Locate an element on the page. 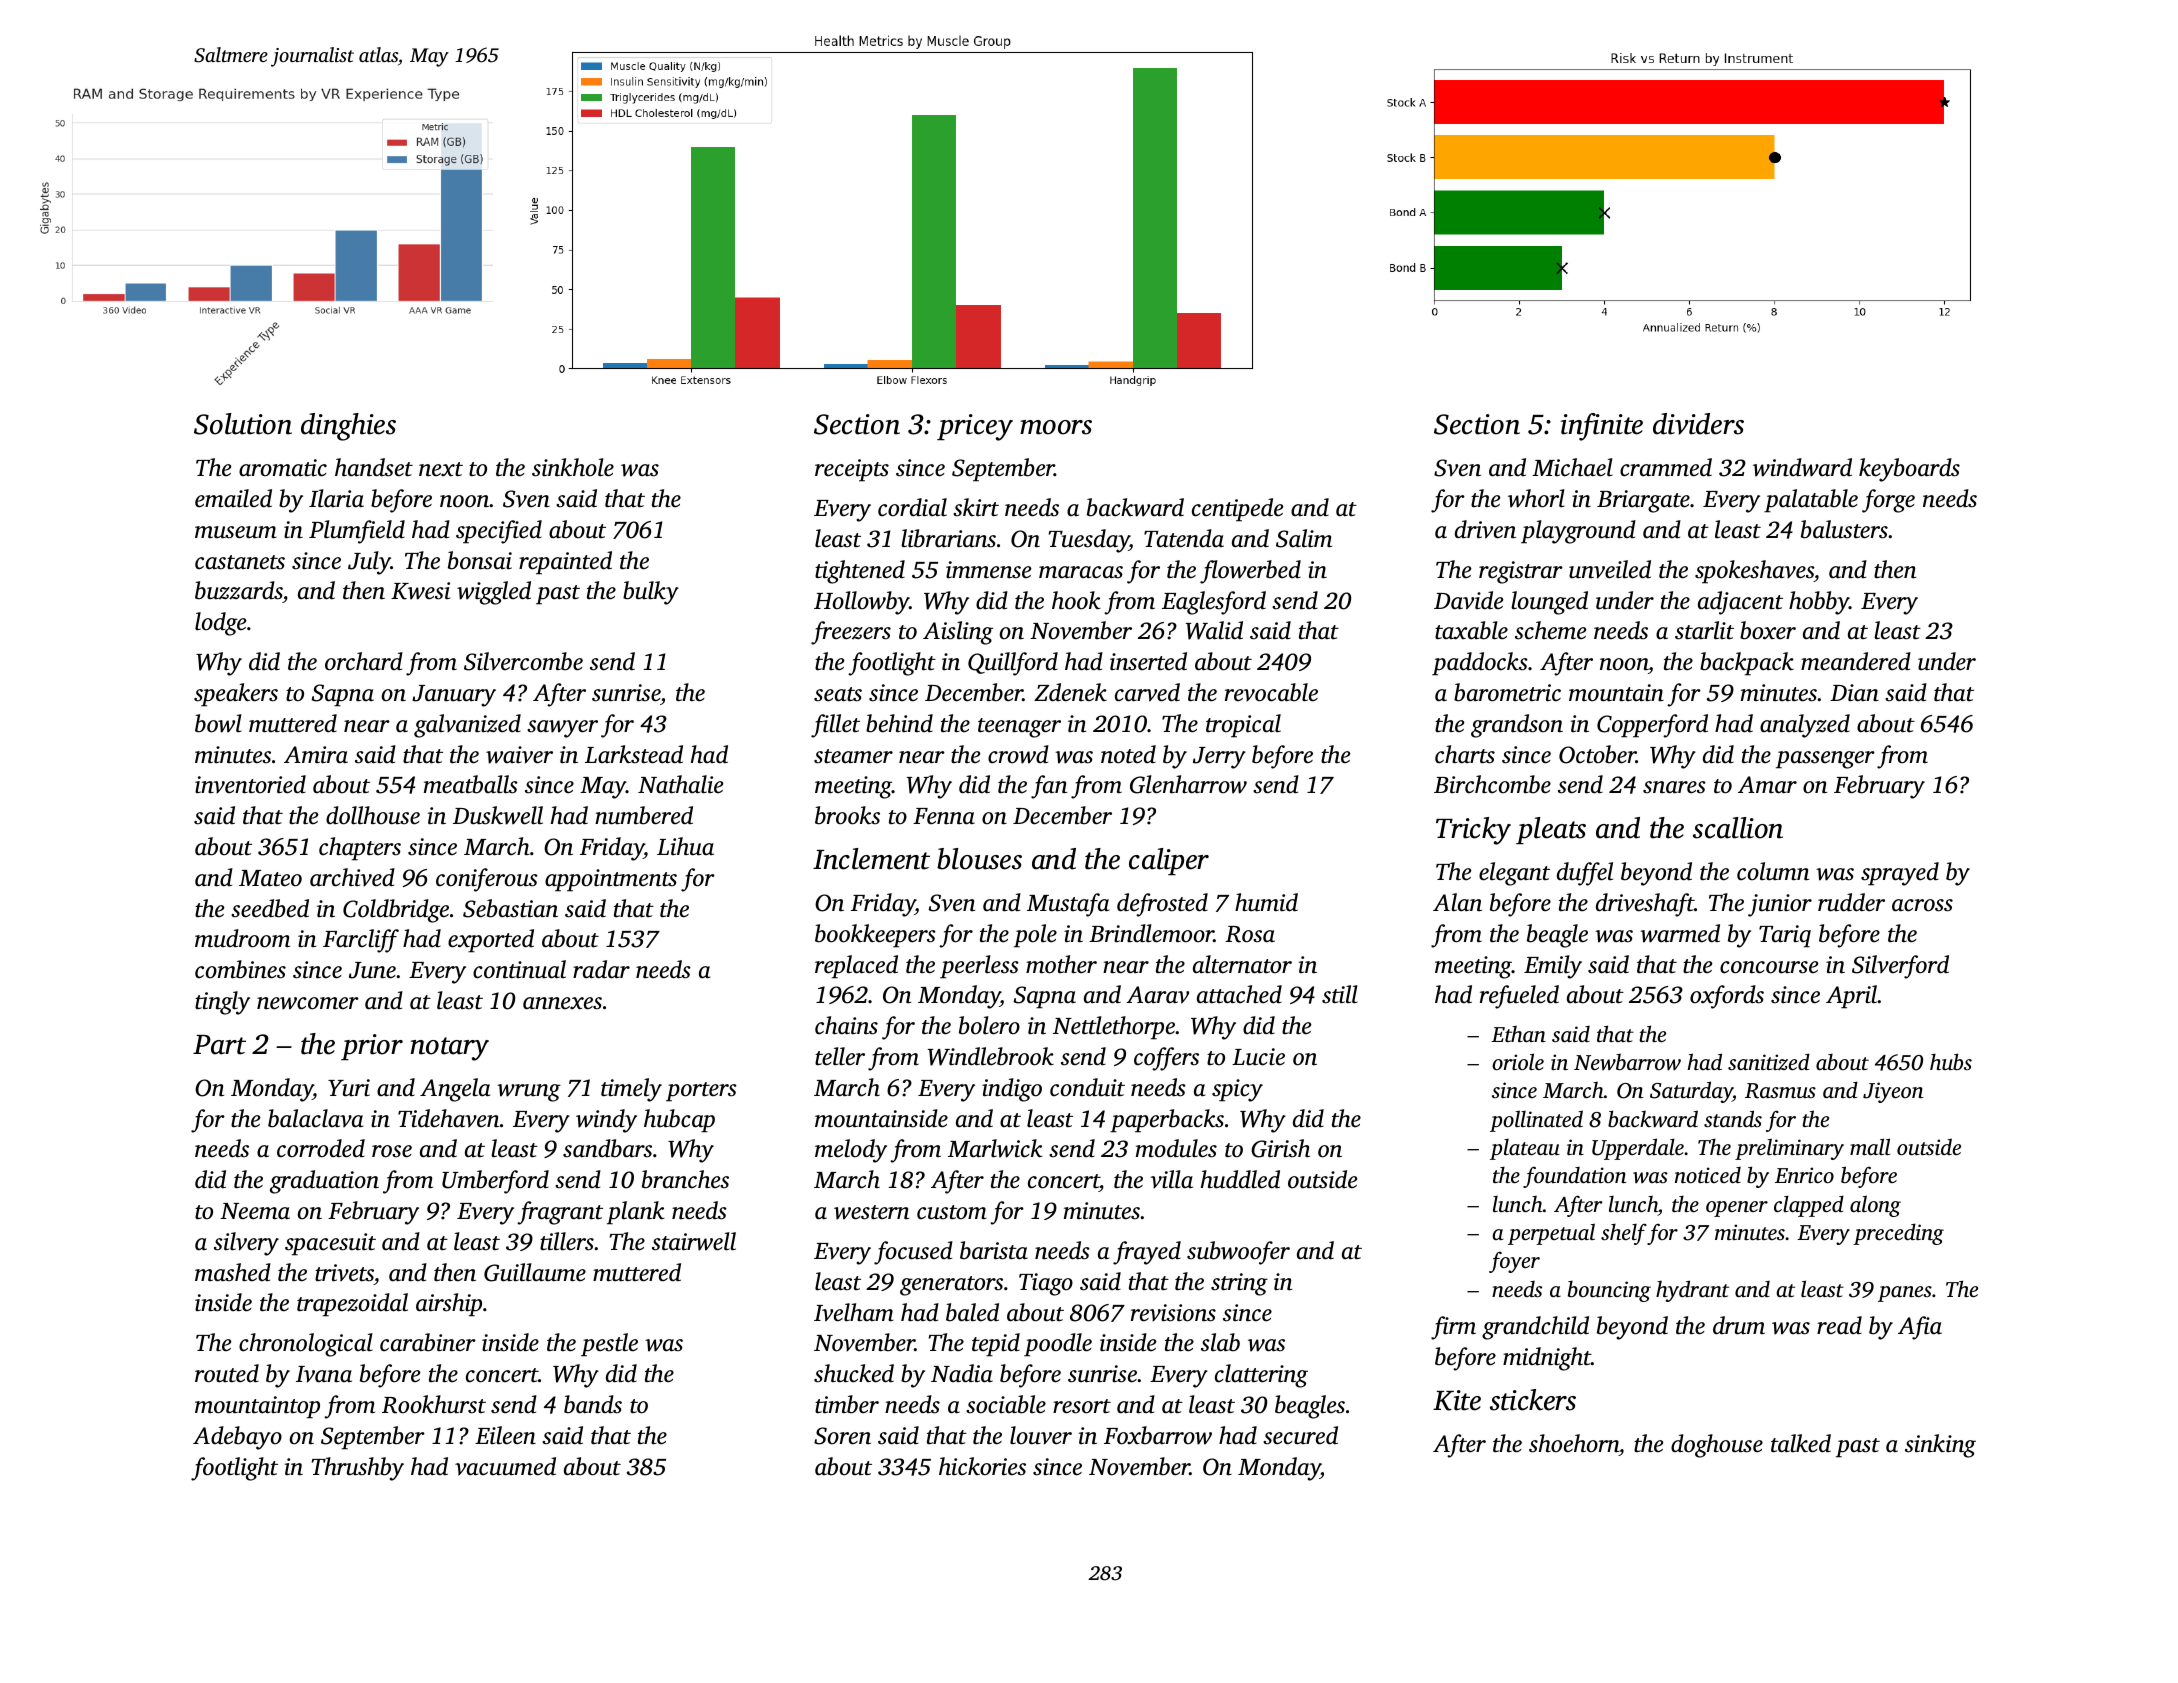 The height and width of the image is (1683, 2178). Tatenda is located at coordinates (1184, 538).
